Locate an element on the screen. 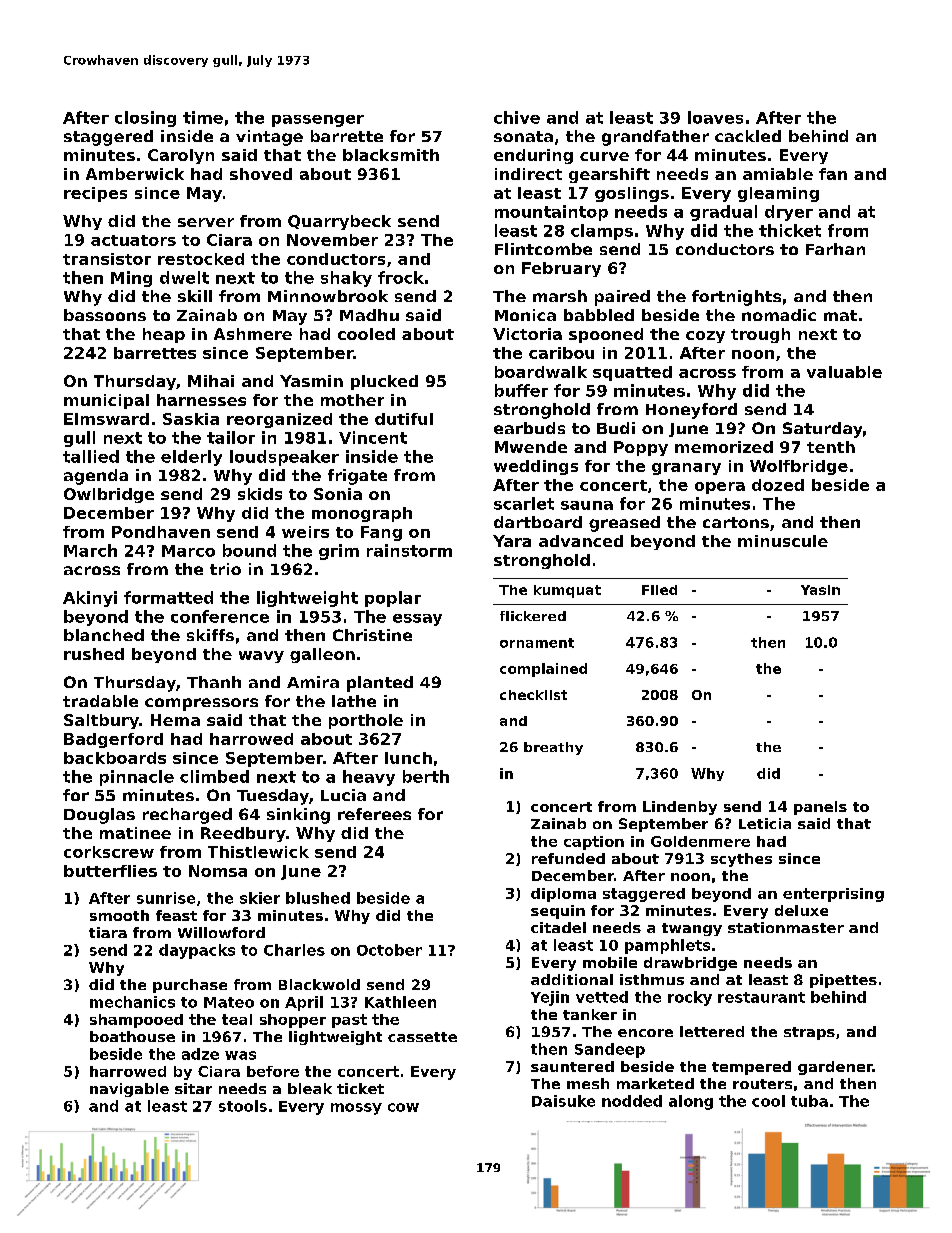 This screenshot has width=952, height=1233. tanker is located at coordinates (590, 1014).
